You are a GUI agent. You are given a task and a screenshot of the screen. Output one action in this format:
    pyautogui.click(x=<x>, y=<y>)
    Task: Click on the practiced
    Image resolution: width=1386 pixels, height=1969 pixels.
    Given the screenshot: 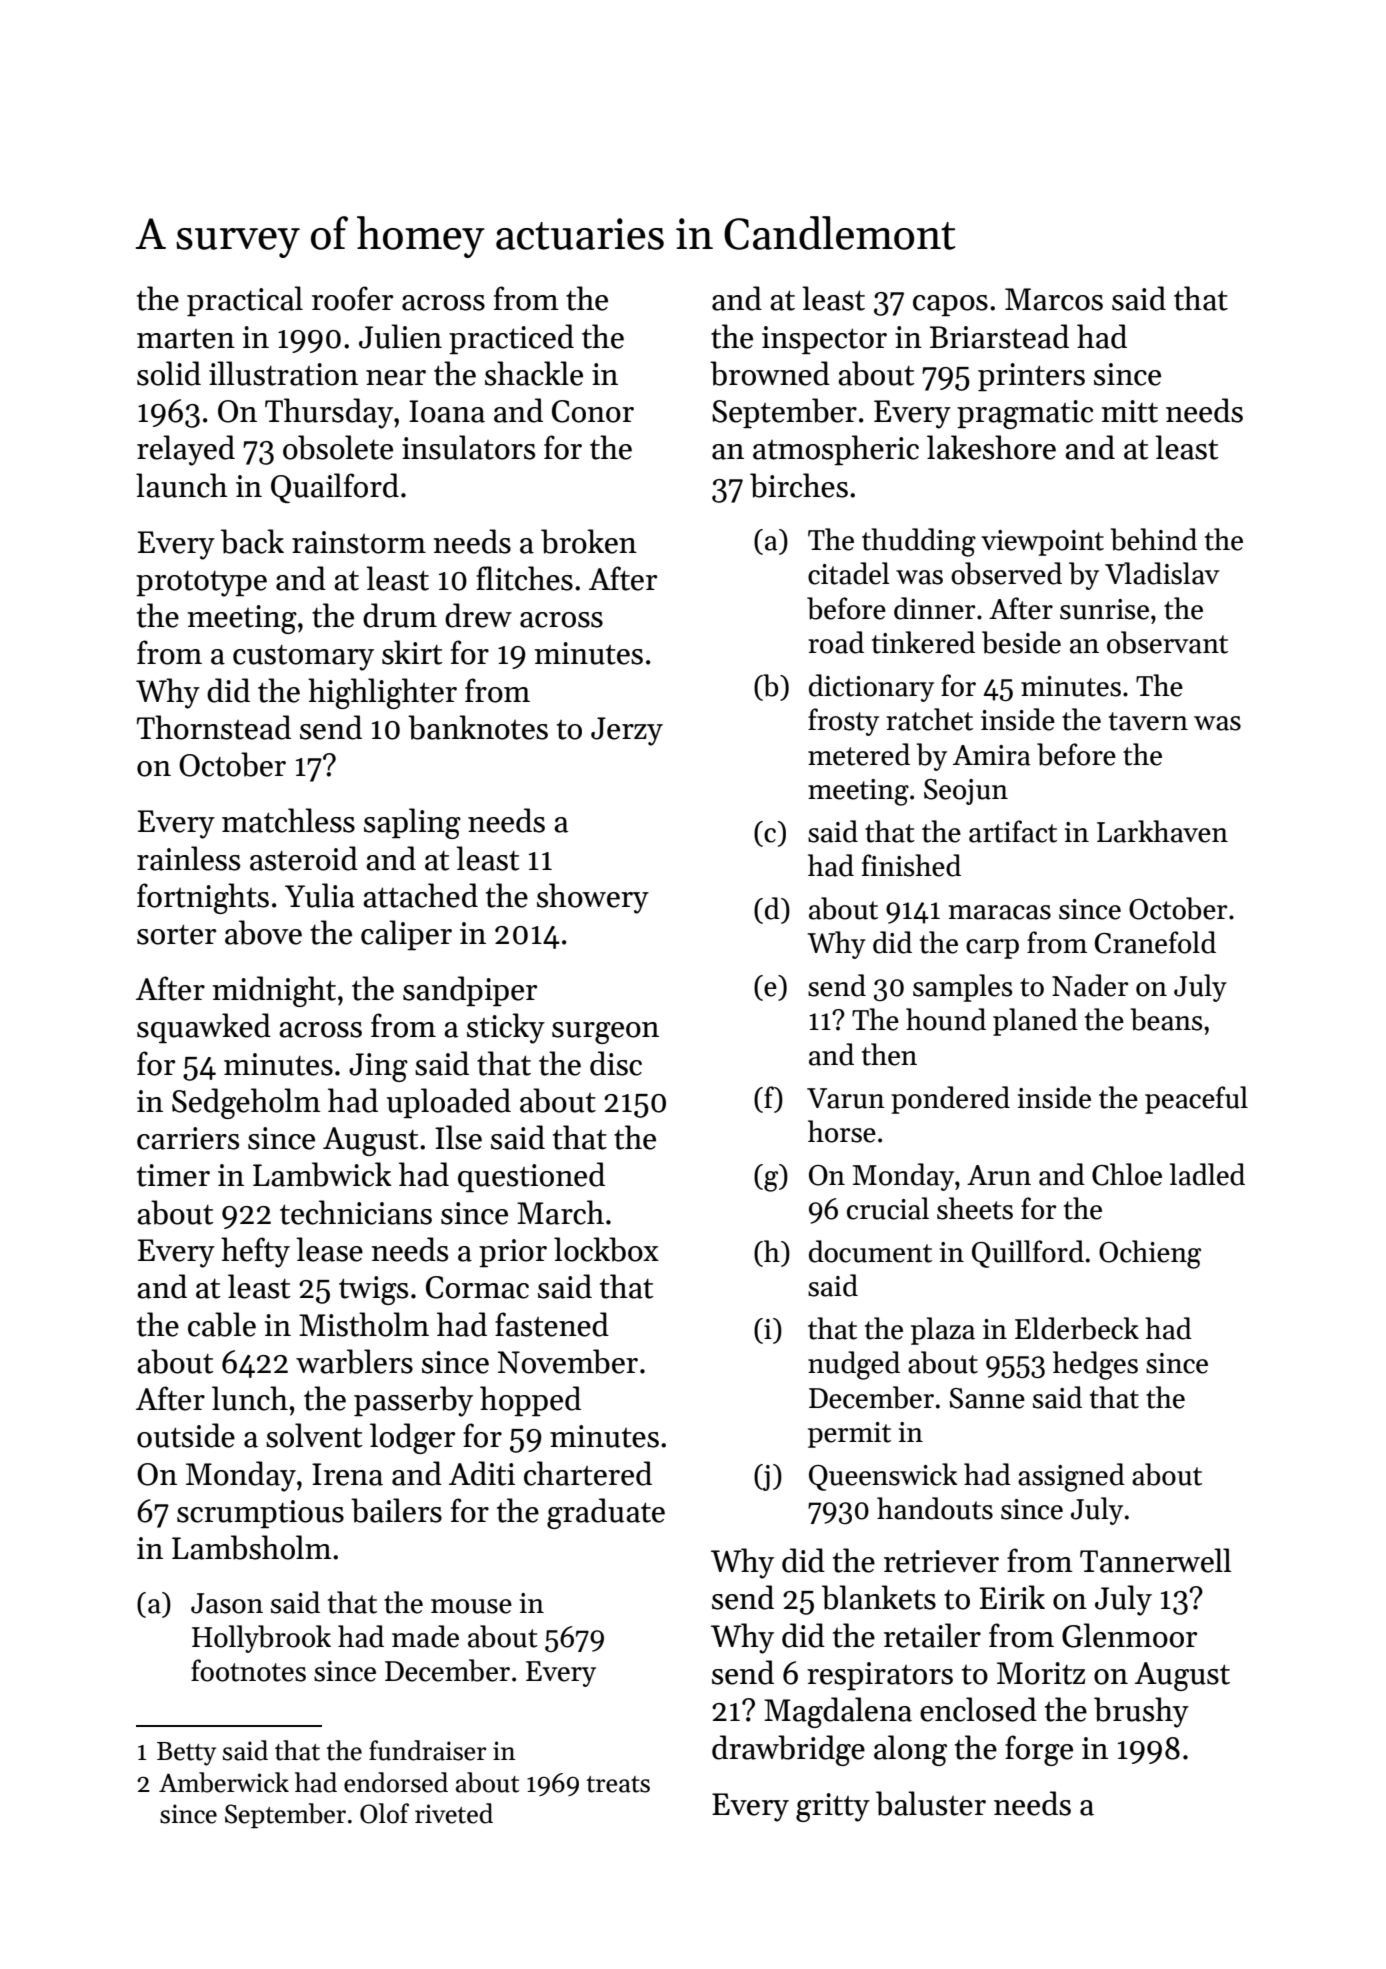 What is the action you would take?
    pyautogui.click(x=511, y=339)
